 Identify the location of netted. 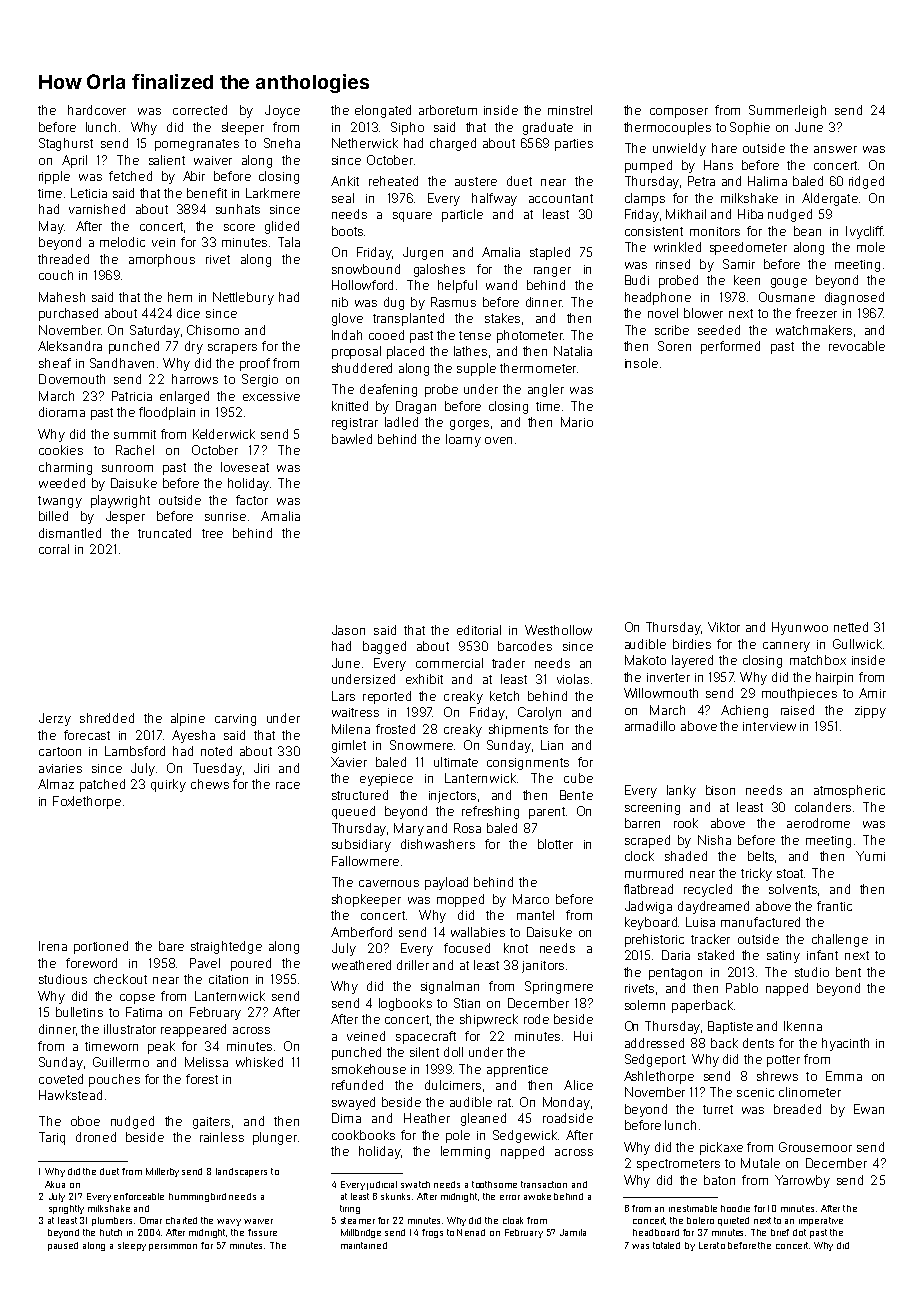
(851, 627).
